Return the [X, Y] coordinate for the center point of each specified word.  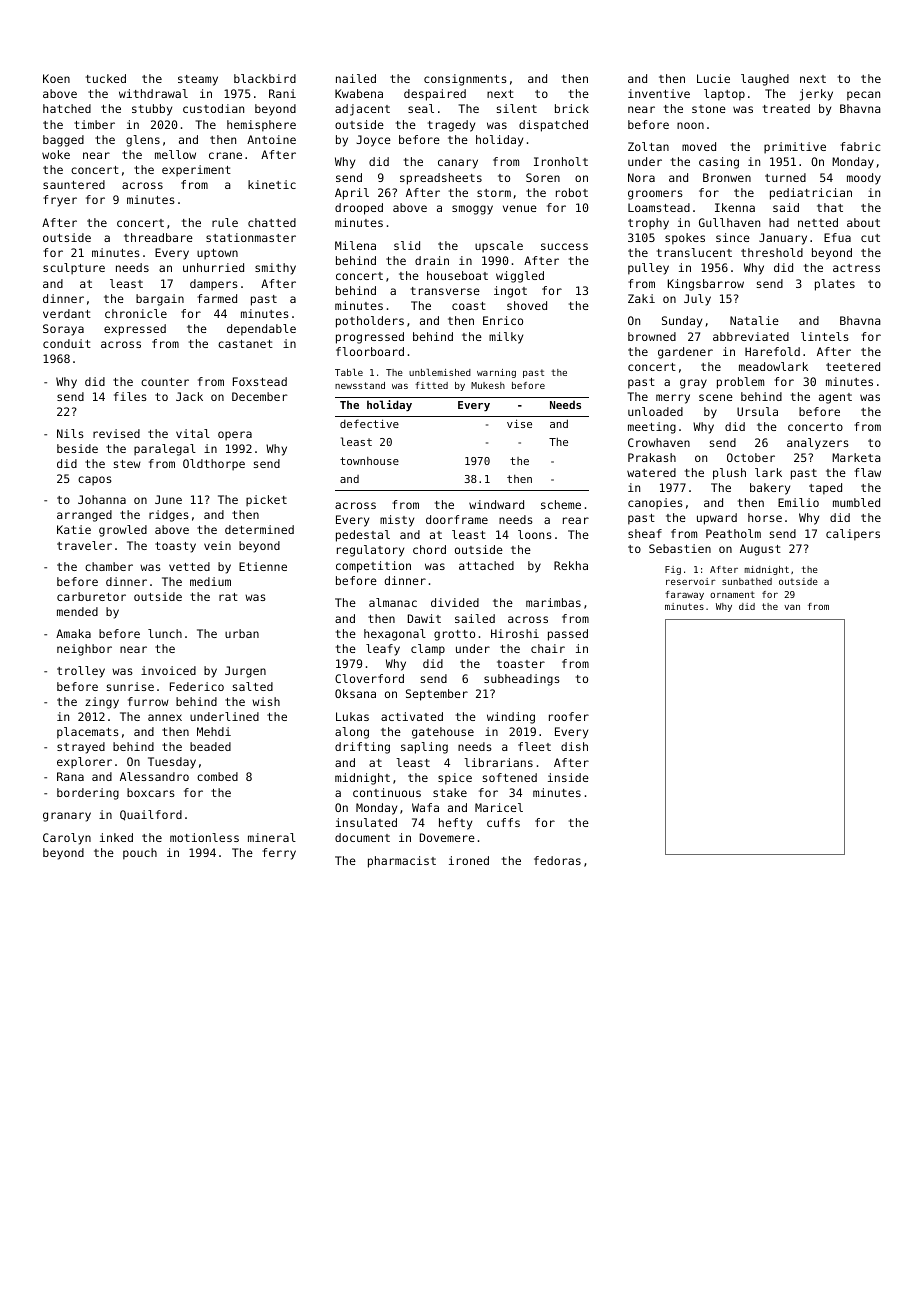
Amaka [73, 633]
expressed [135, 330]
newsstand [360, 385]
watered [651, 472]
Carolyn [67, 839]
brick [572, 108]
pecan [863, 96]
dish [574, 746]
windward [496, 504]
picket [266, 501]
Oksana [355, 693]
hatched [67, 108]
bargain [160, 300]
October [751, 457]
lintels [825, 336]
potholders [370, 322]
